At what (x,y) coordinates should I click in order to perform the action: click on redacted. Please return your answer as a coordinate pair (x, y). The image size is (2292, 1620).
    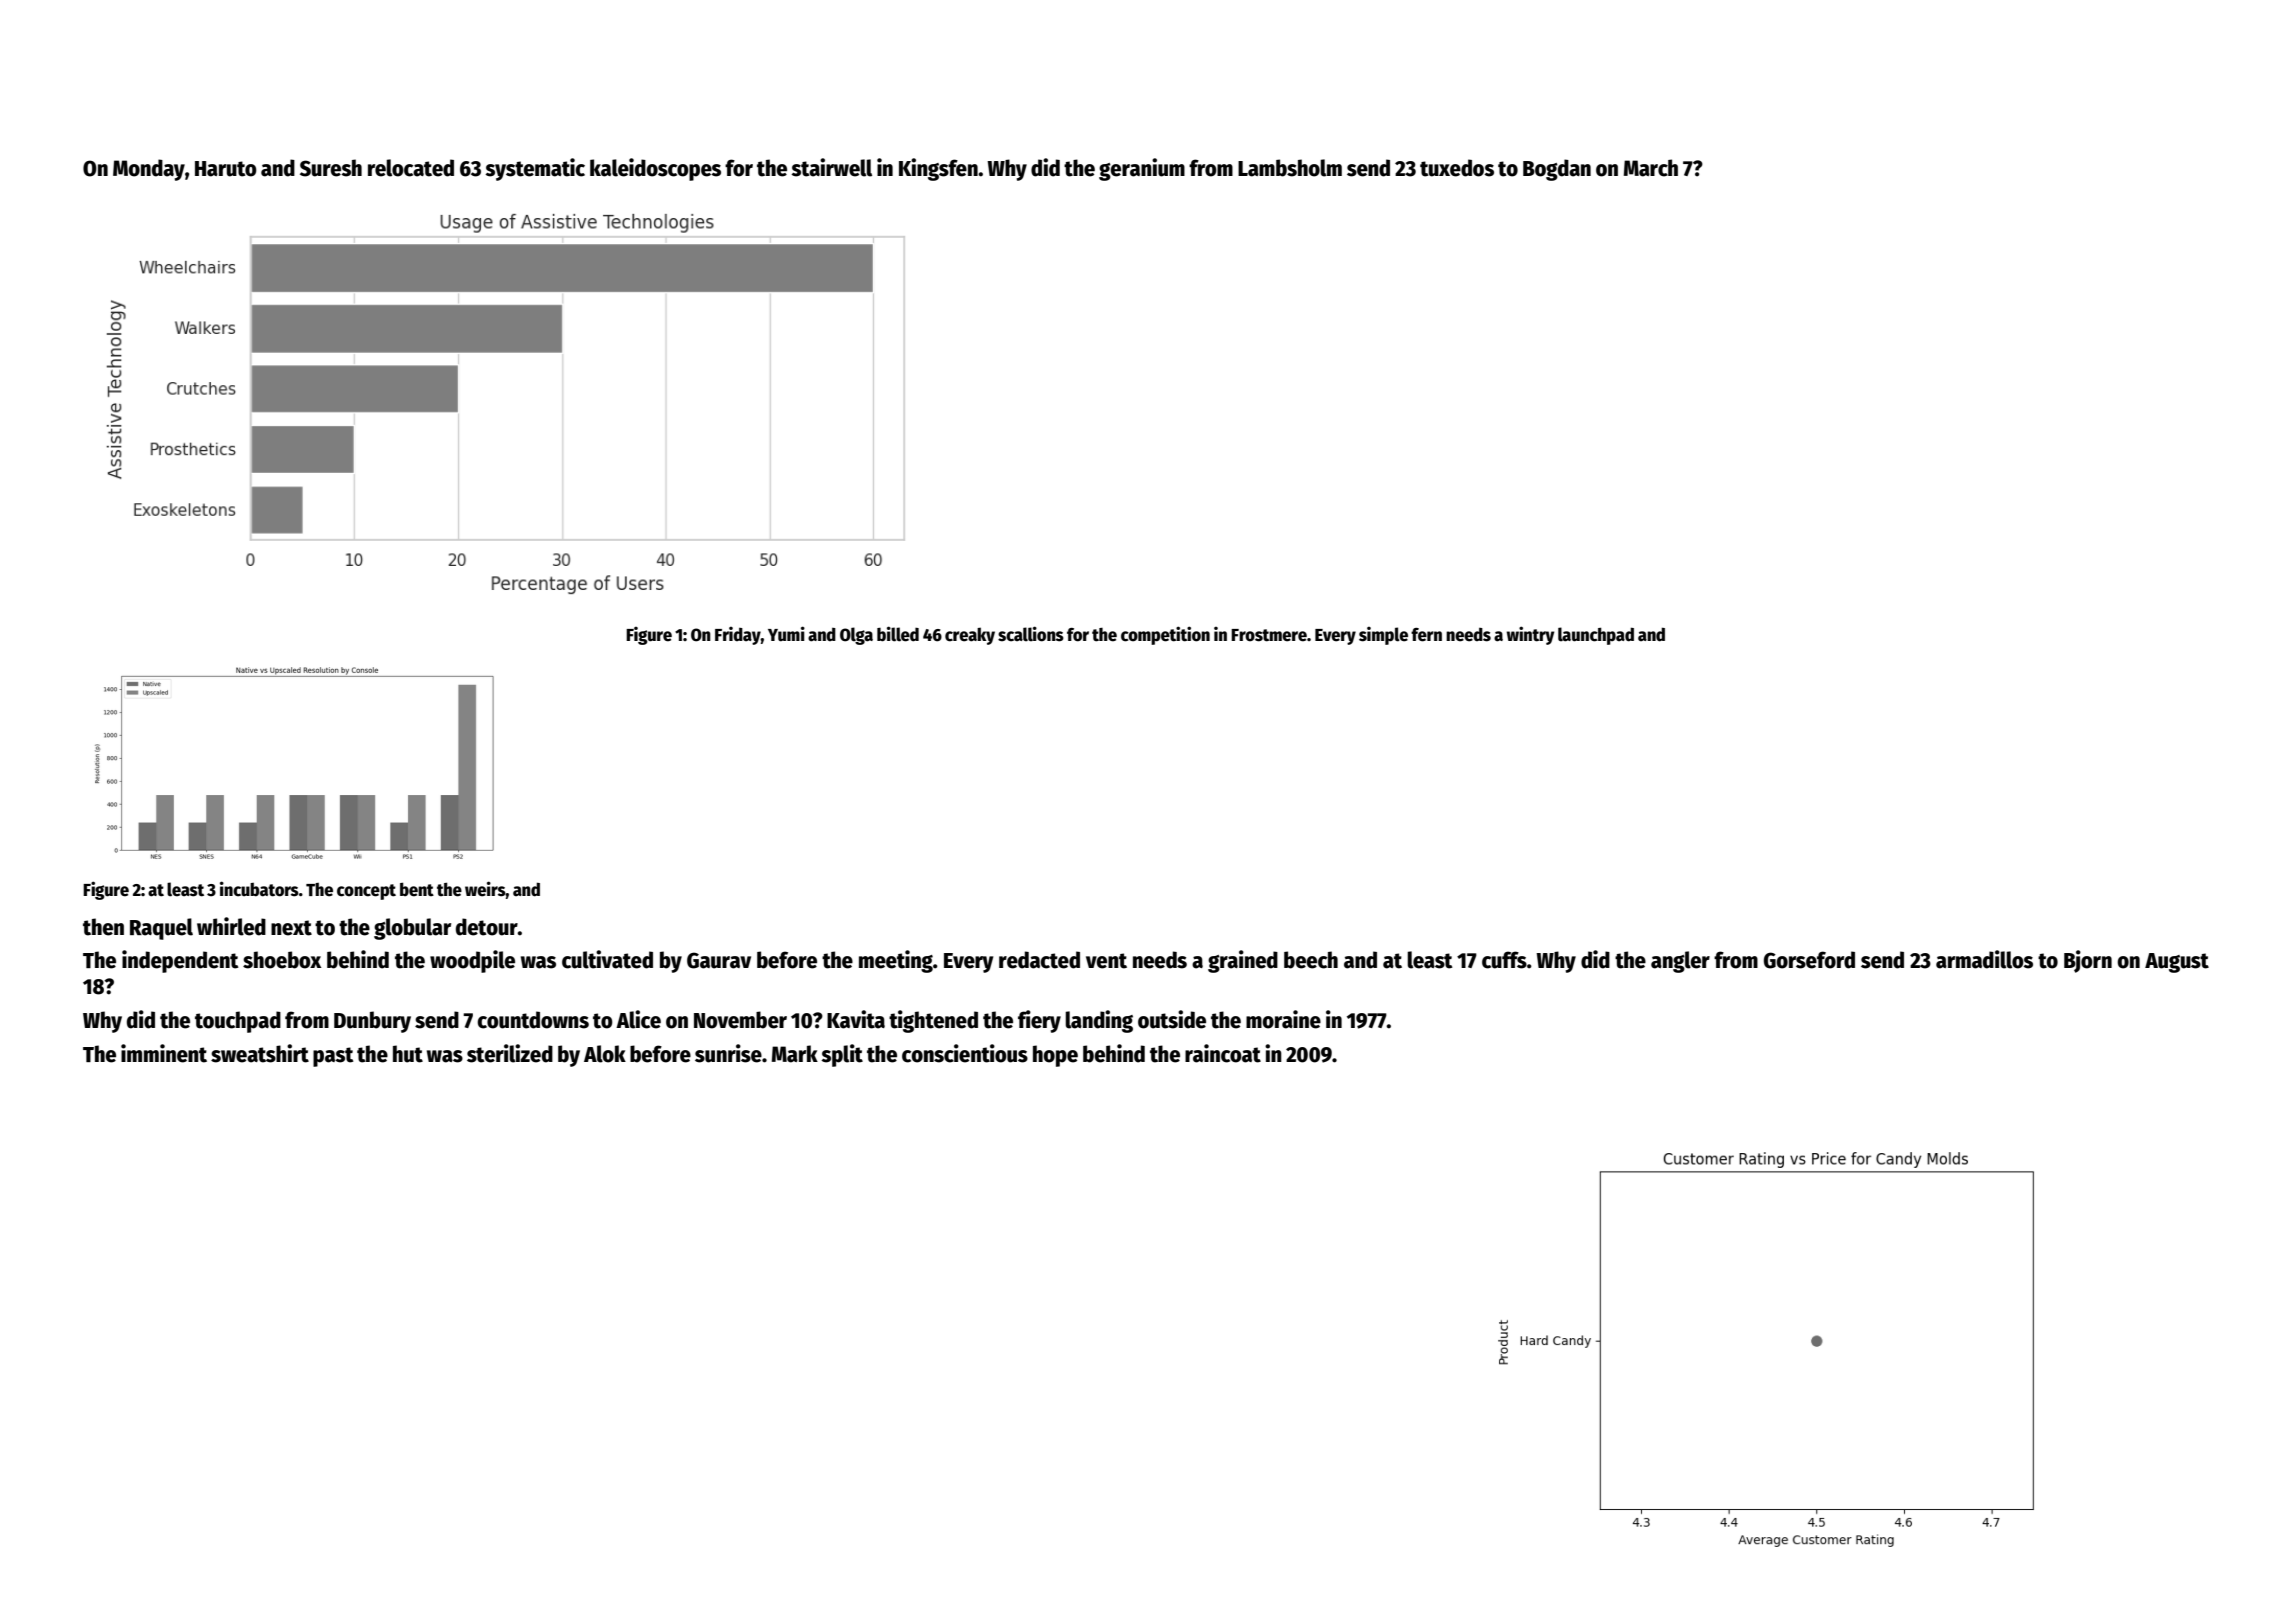
    Looking at the image, I should click on (1039, 960).
